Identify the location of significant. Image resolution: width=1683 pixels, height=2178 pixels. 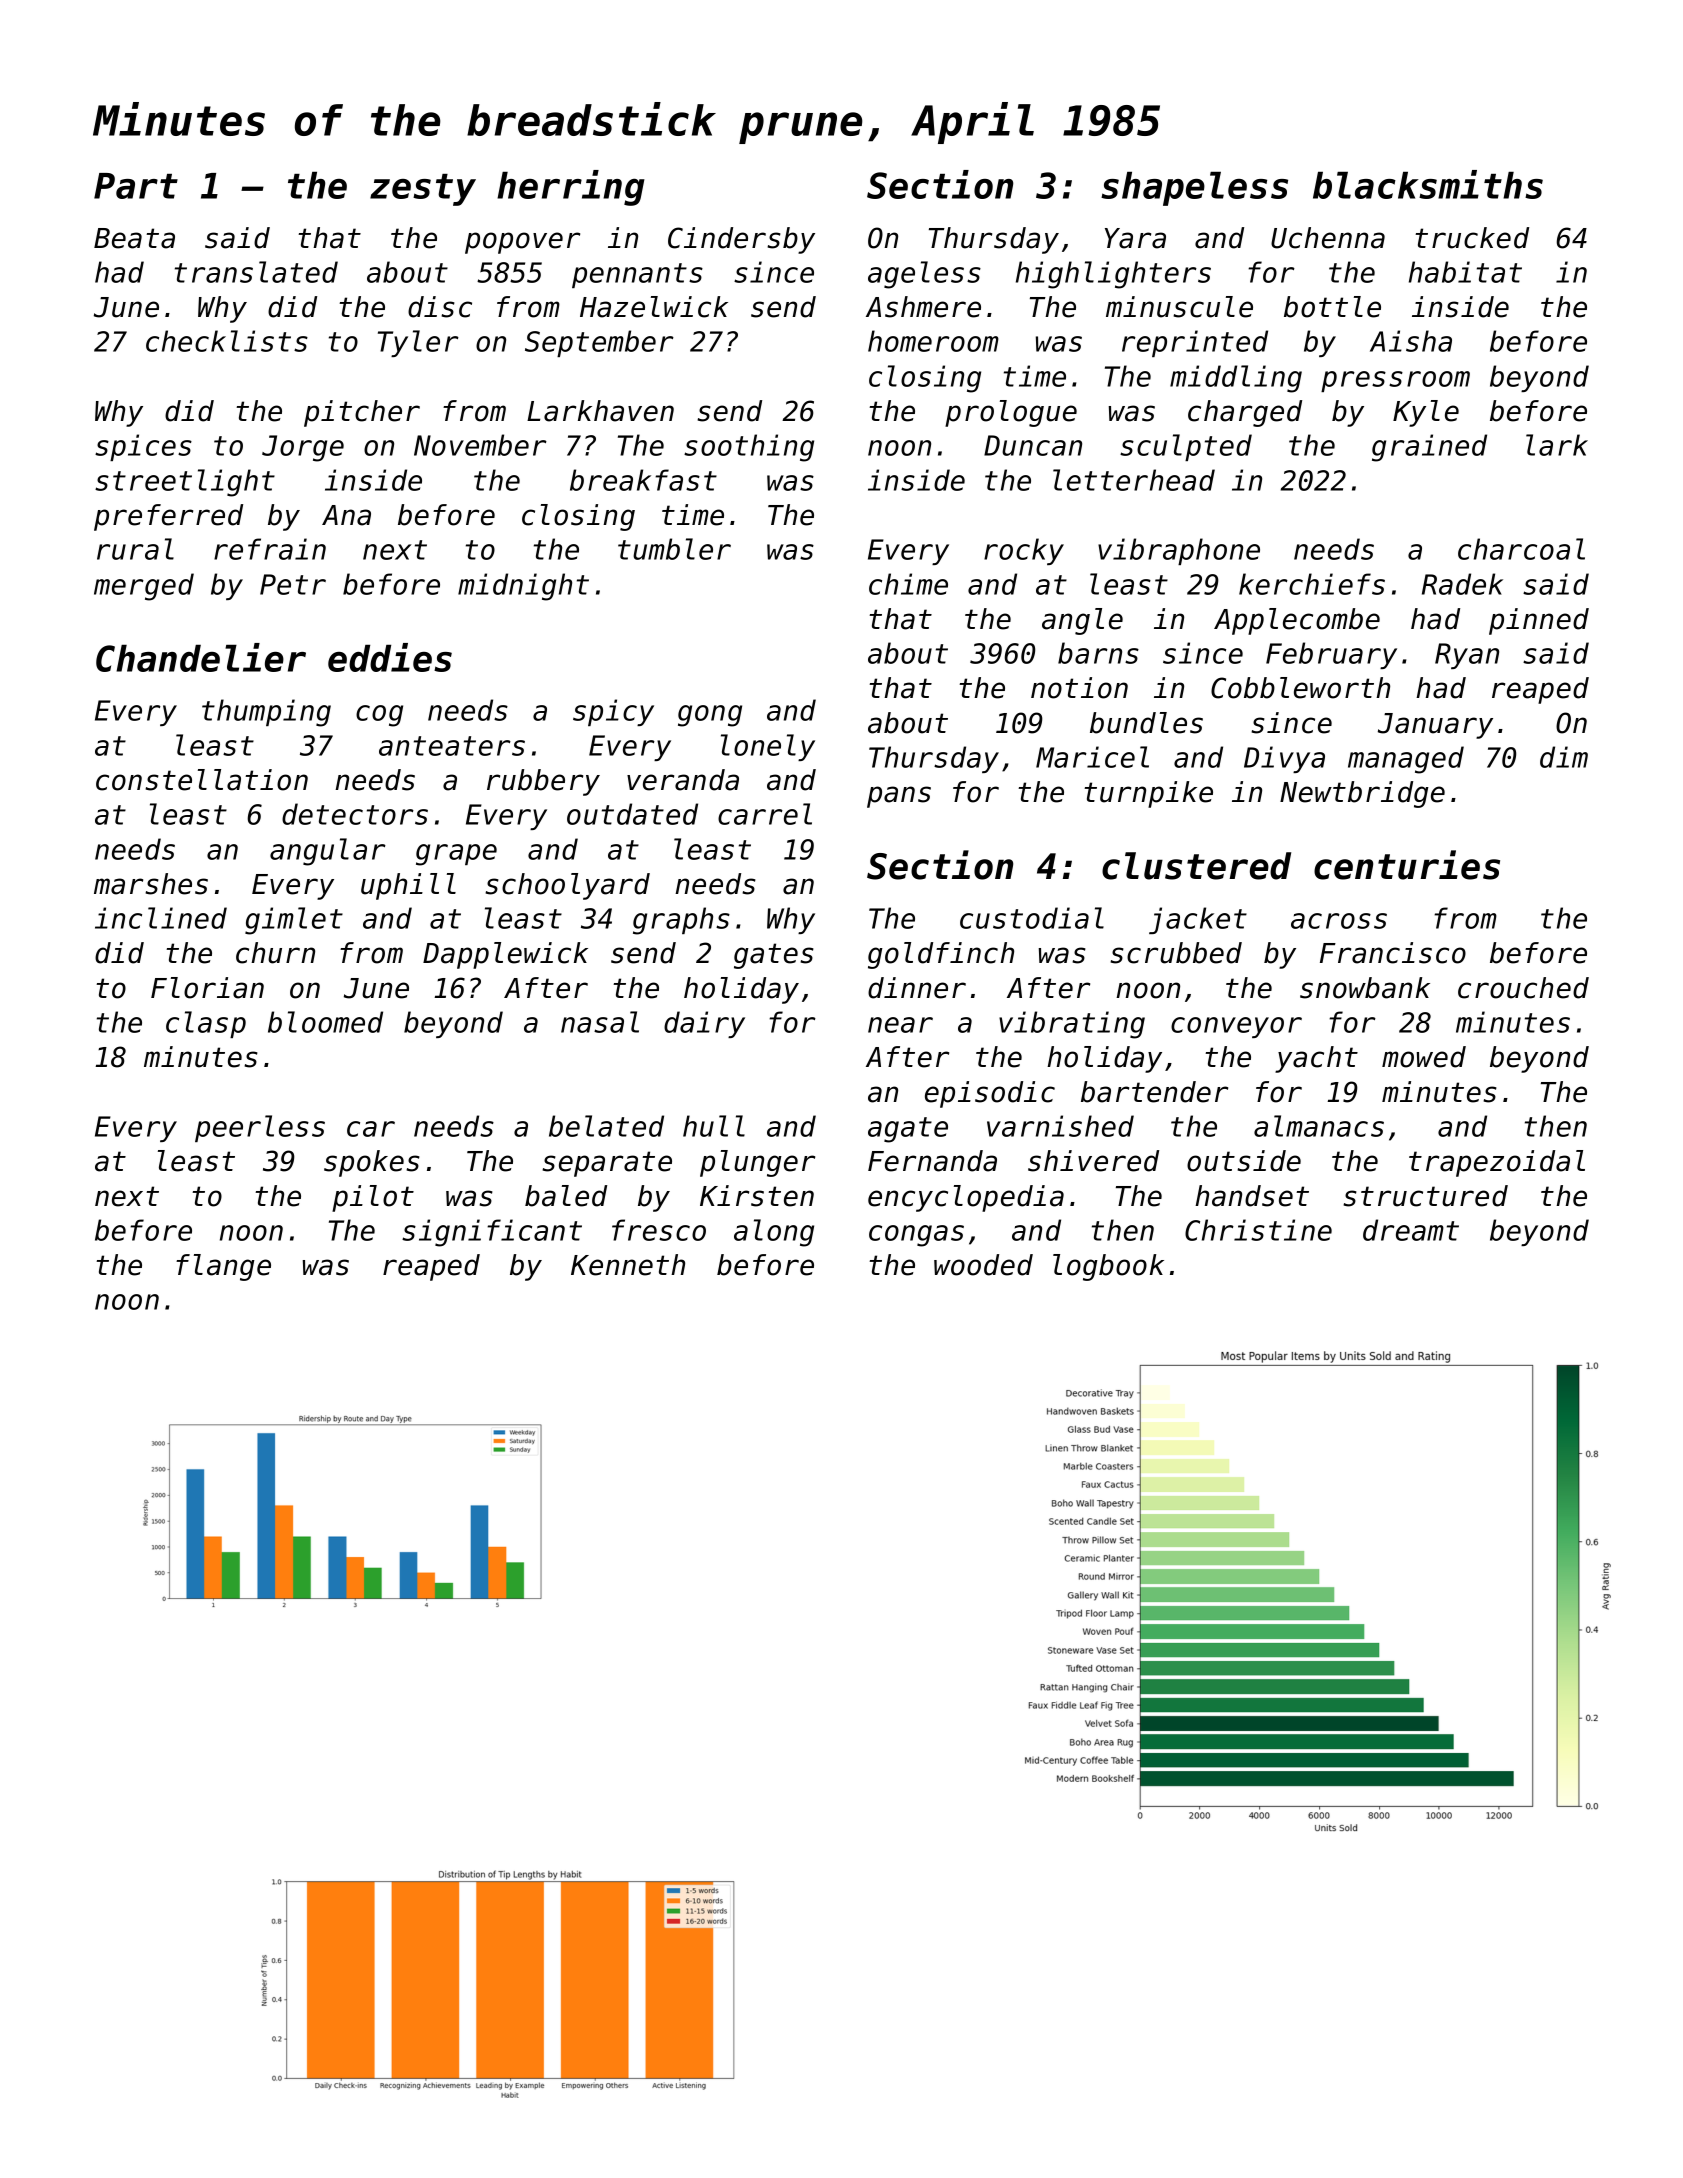
(492, 1233).
